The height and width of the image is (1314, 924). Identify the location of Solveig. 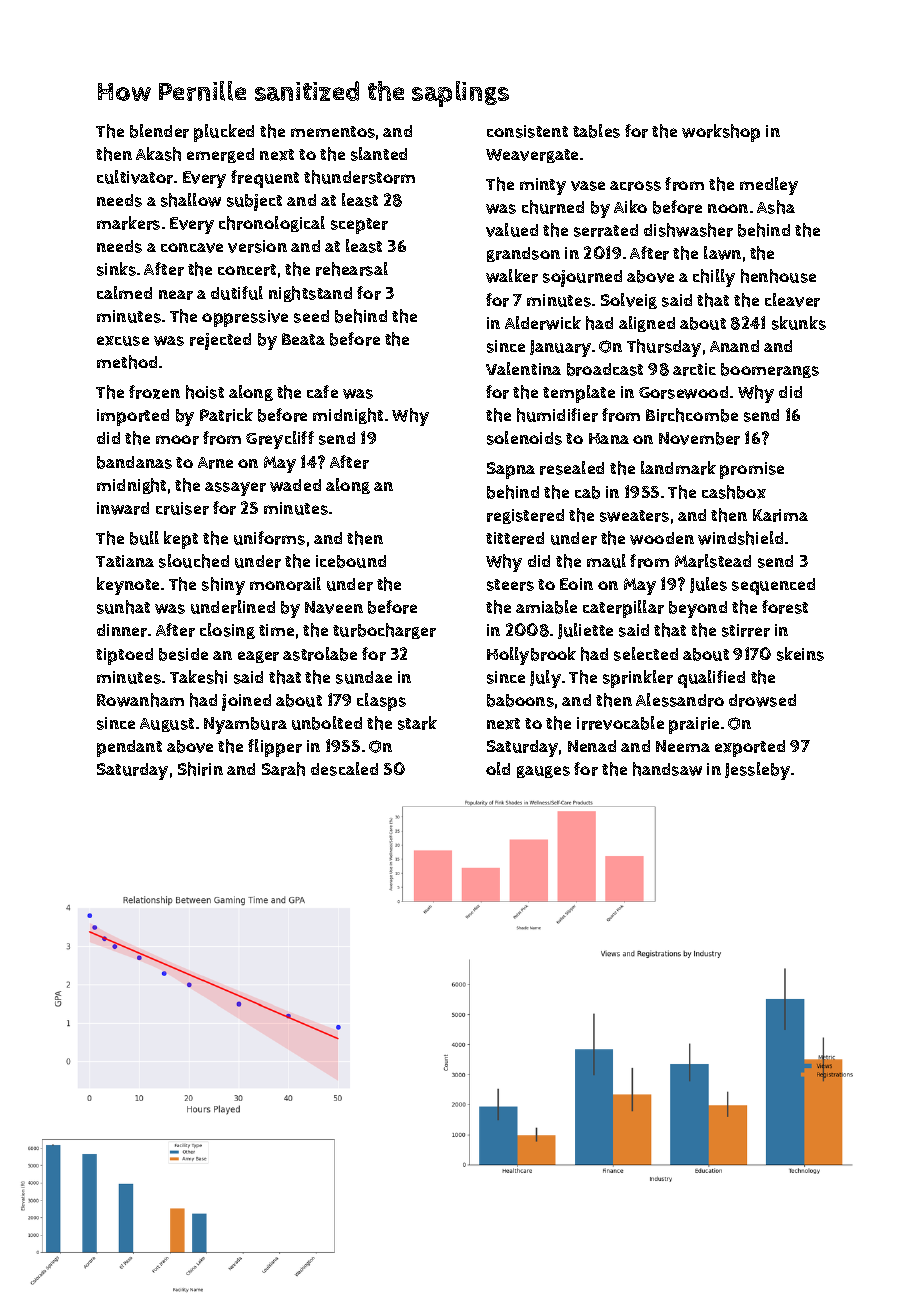
(629, 301).
